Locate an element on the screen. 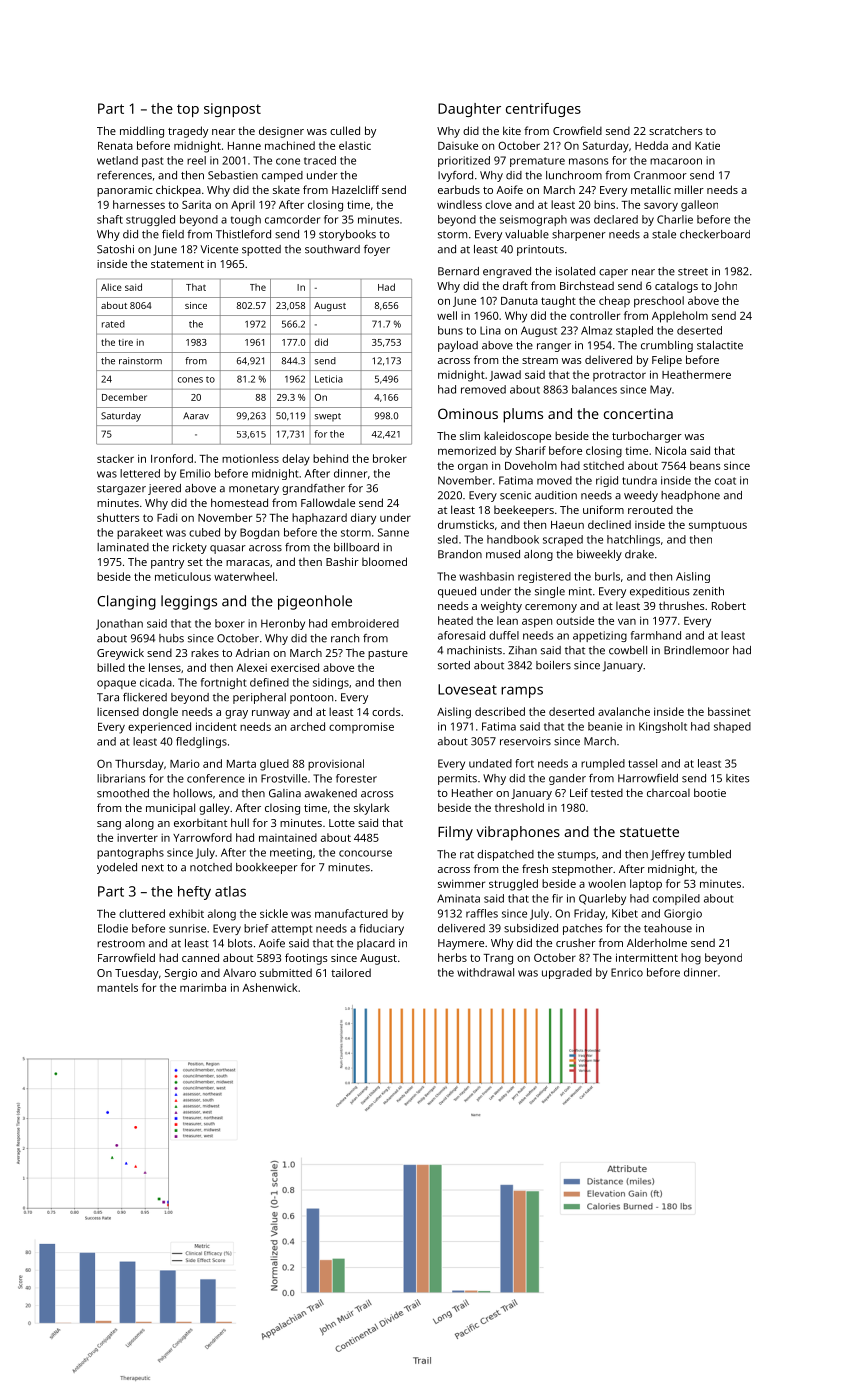  gander is located at coordinates (567, 779).
